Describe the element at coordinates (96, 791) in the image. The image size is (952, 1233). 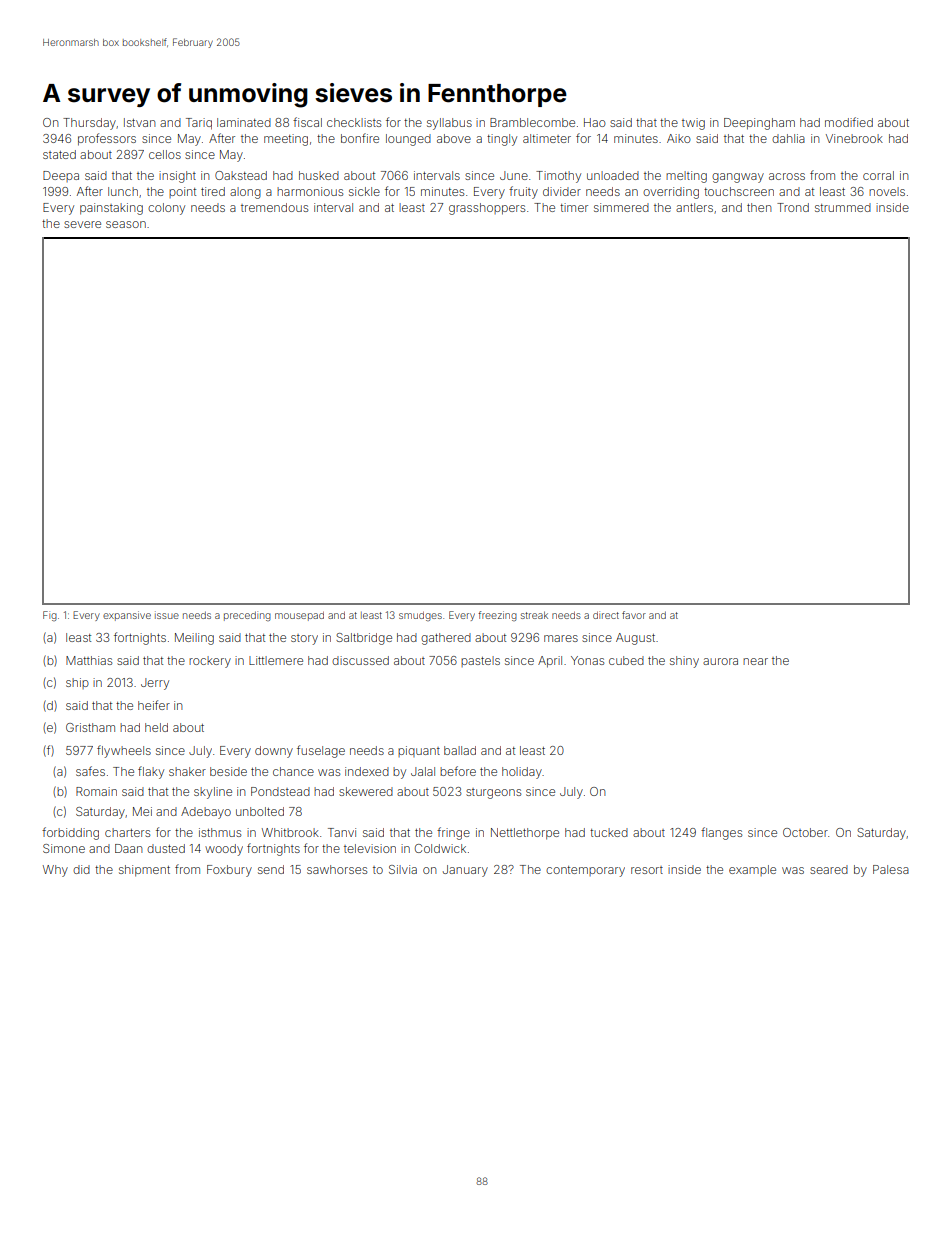
I see `Romain` at that location.
